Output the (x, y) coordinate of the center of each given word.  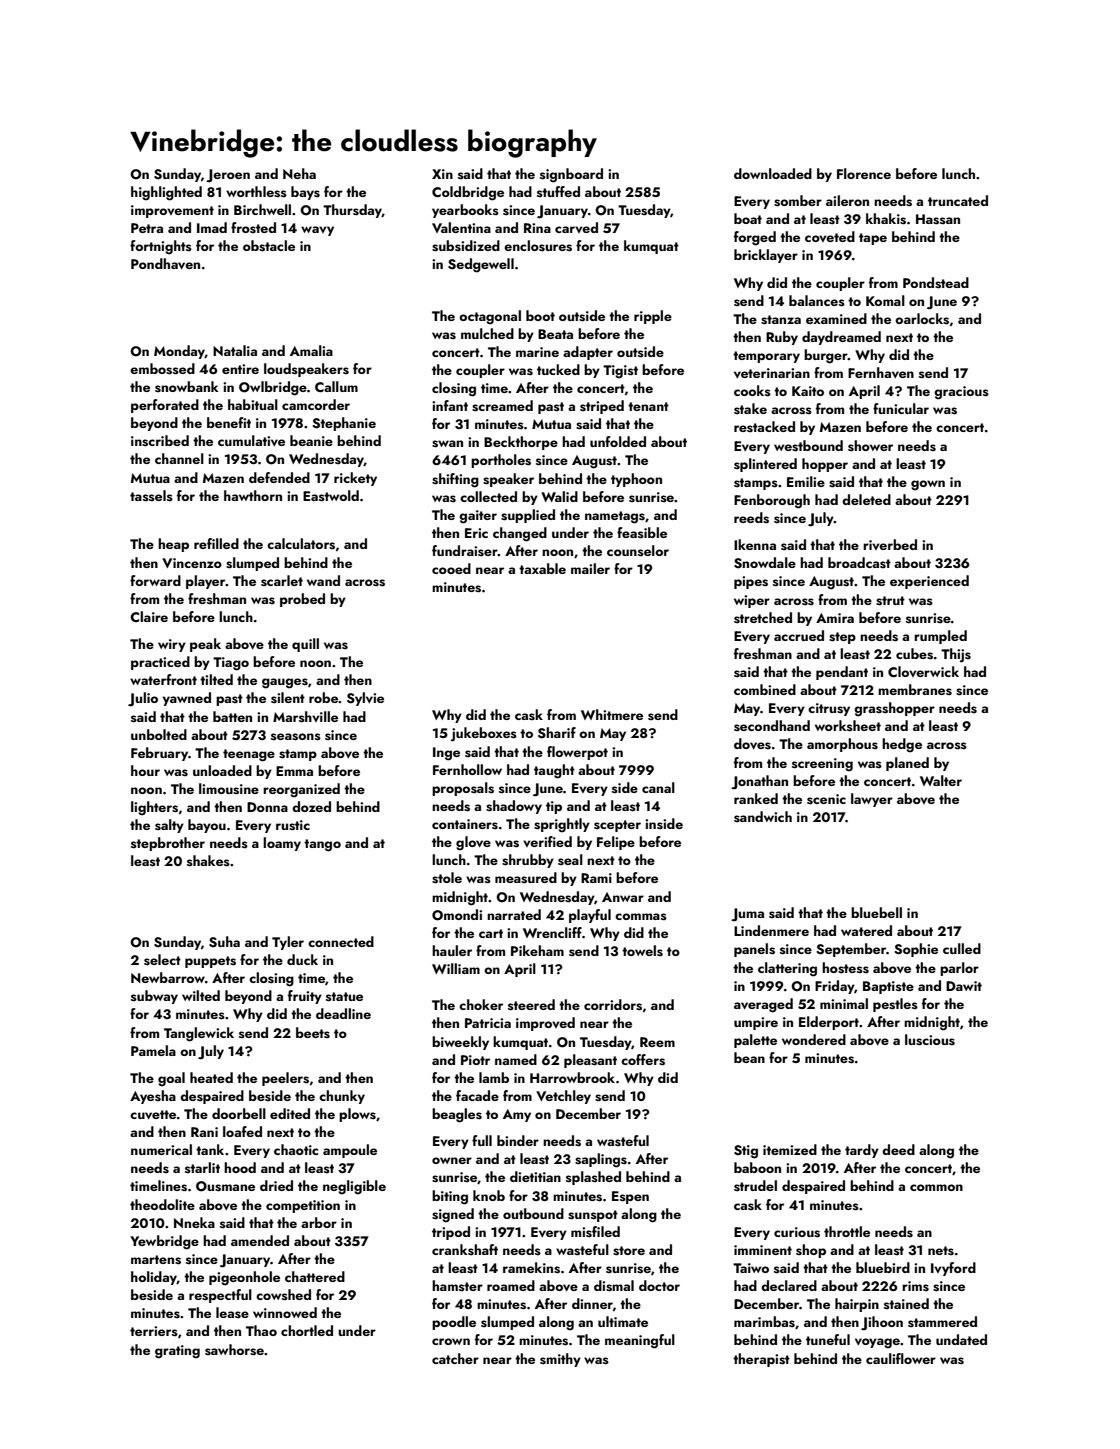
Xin (442, 174)
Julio (143, 699)
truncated (958, 200)
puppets (210, 962)
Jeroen (228, 175)
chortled (307, 1330)
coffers (643, 1060)
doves (752, 744)
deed (898, 1149)
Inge (446, 754)
